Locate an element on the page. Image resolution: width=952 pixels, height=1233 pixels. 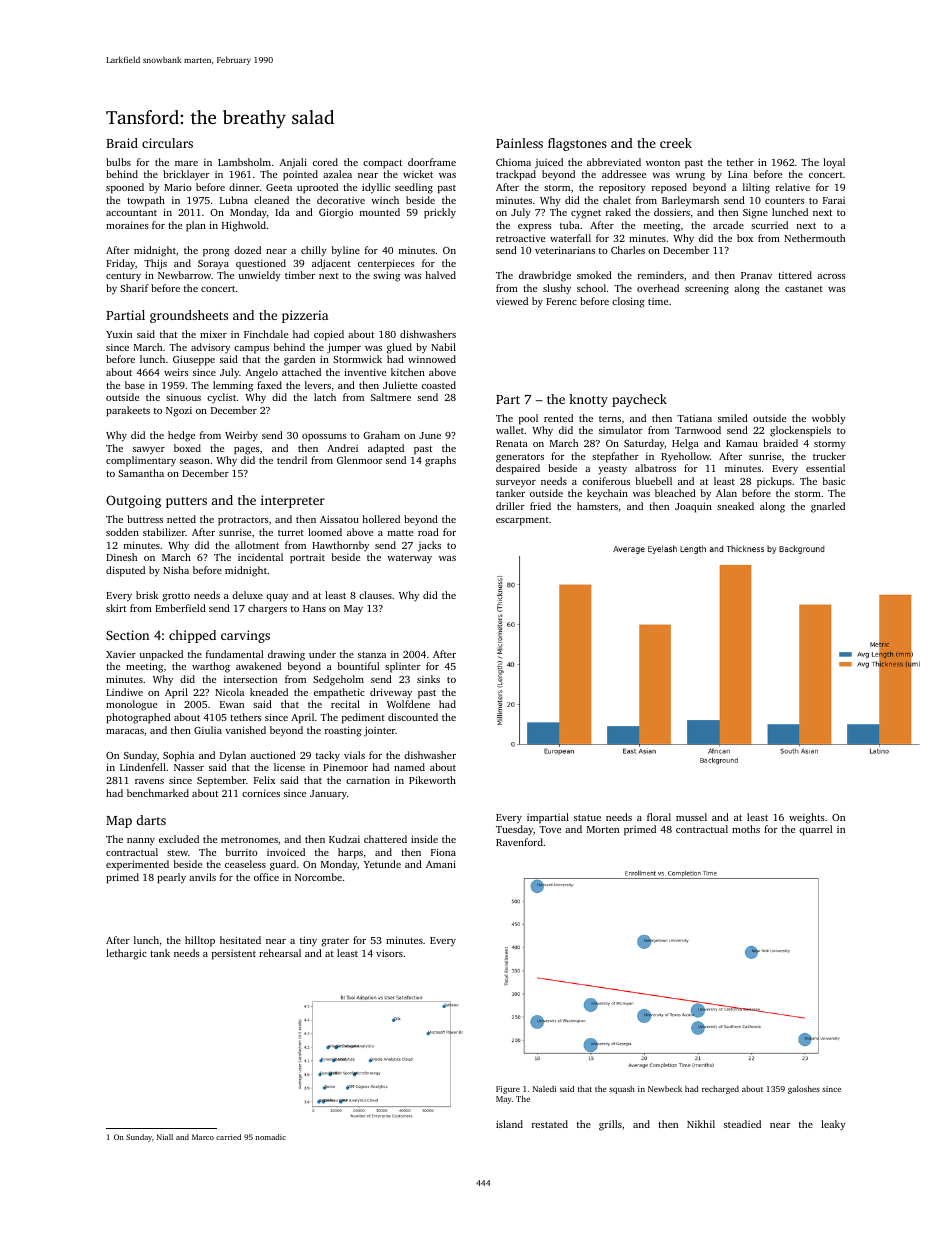
castanet is located at coordinates (804, 289).
